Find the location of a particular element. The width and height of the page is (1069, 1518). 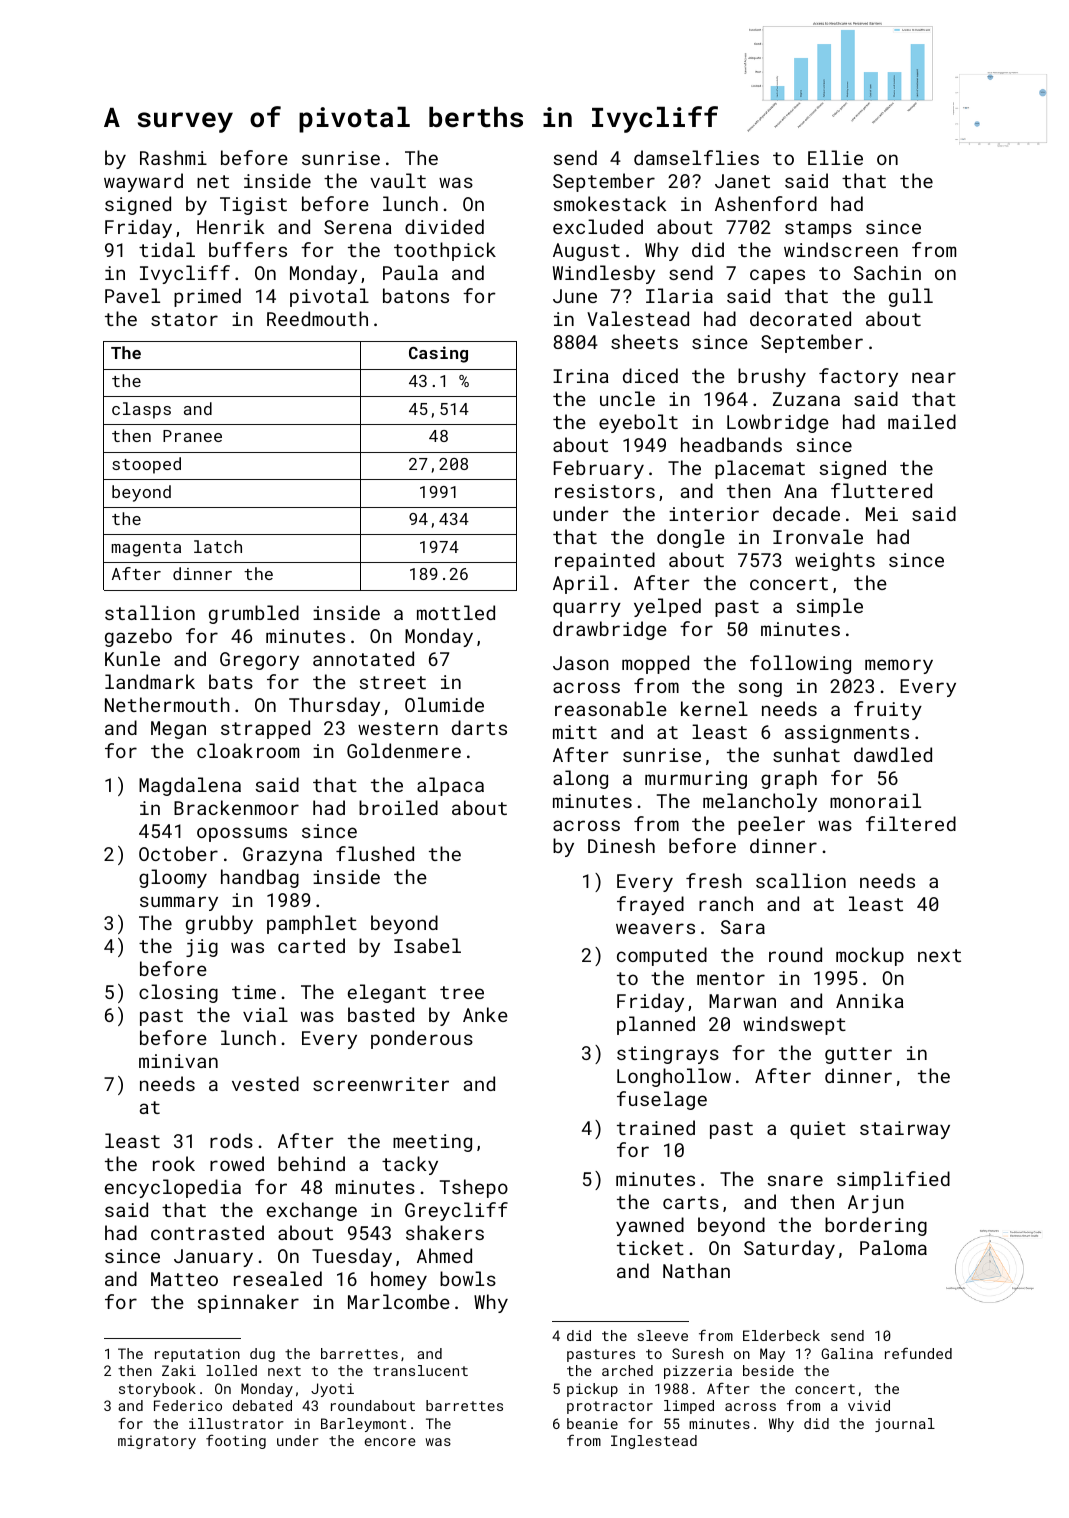

Megan is located at coordinates (178, 730).
